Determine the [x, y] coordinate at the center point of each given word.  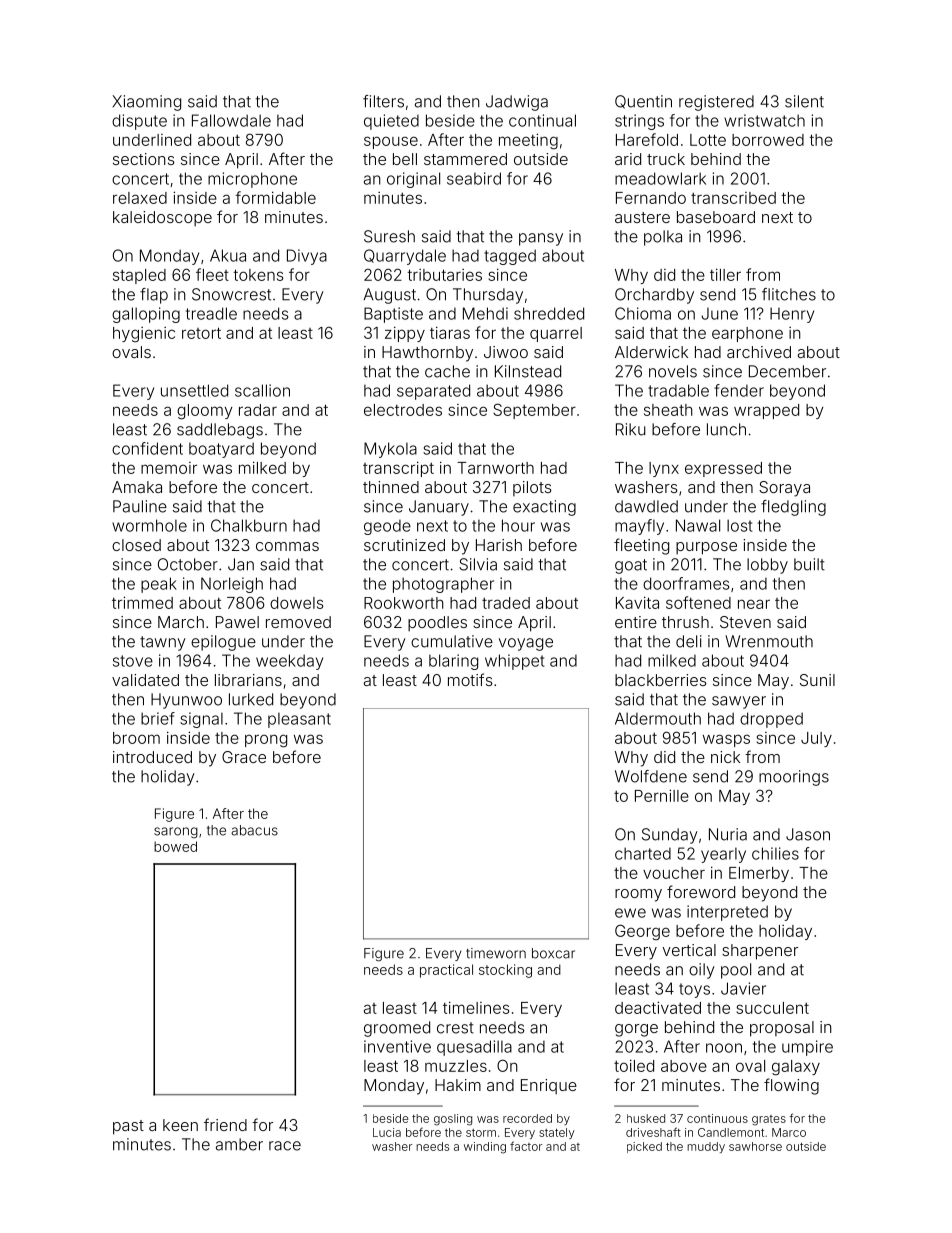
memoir [169, 468]
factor [526, 1146]
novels [673, 371]
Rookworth [404, 603]
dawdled [646, 506]
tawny [163, 643]
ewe [630, 913]
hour [518, 525]
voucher [674, 873]
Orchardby [654, 296]
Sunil [817, 680]
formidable [275, 197]
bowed [175, 846]
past [128, 1127]
